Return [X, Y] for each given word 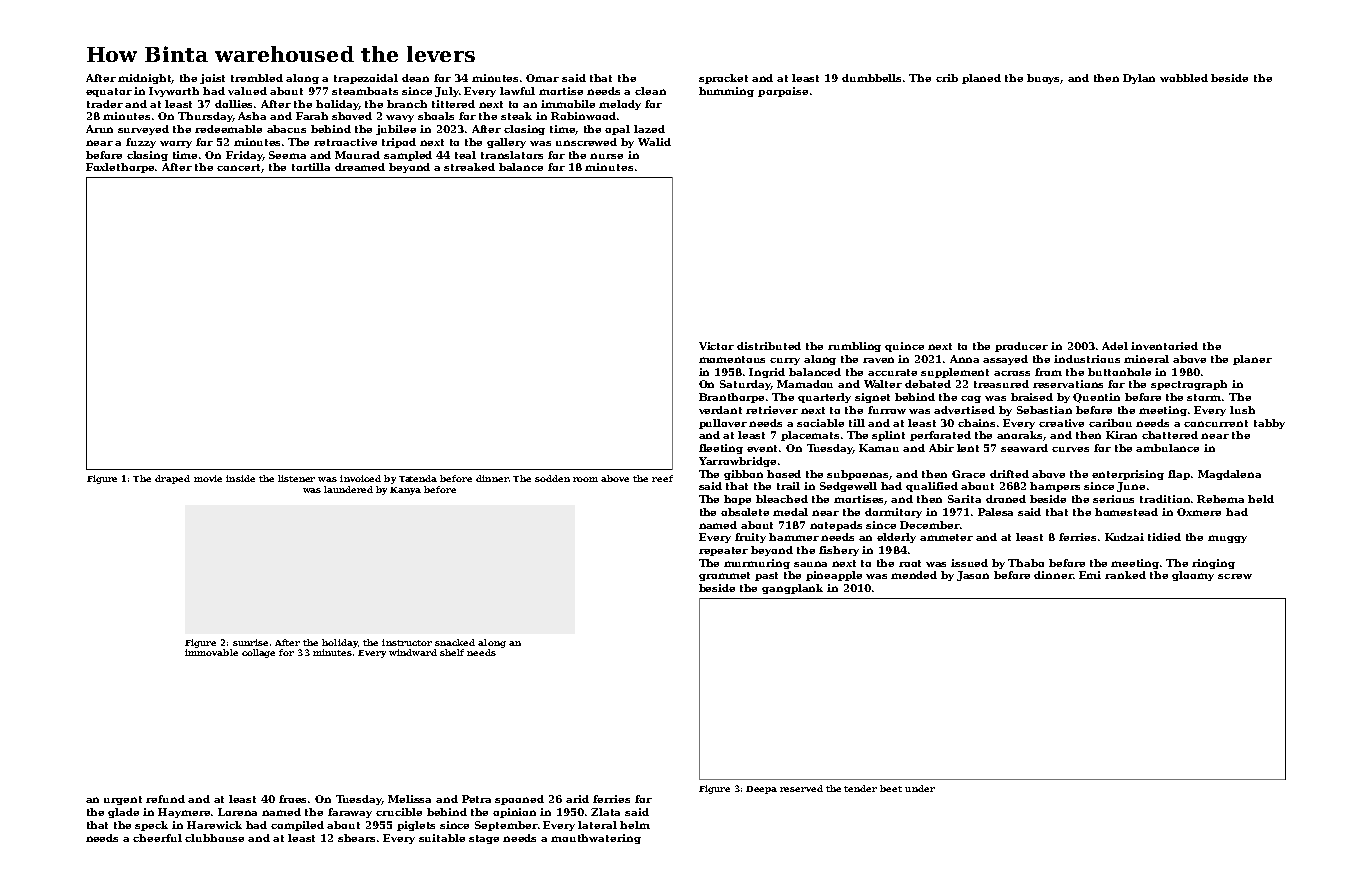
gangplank [792, 589]
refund [165, 799]
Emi [1090, 575]
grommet [724, 576]
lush [1242, 410]
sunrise [250, 642]
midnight [145, 79]
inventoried [1164, 346]
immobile [568, 104]
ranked [1125, 575]
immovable [211, 652]
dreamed [360, 167]
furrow [887, 410]
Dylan [1139, 79]
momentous [732, 359]
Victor [716, 346]
